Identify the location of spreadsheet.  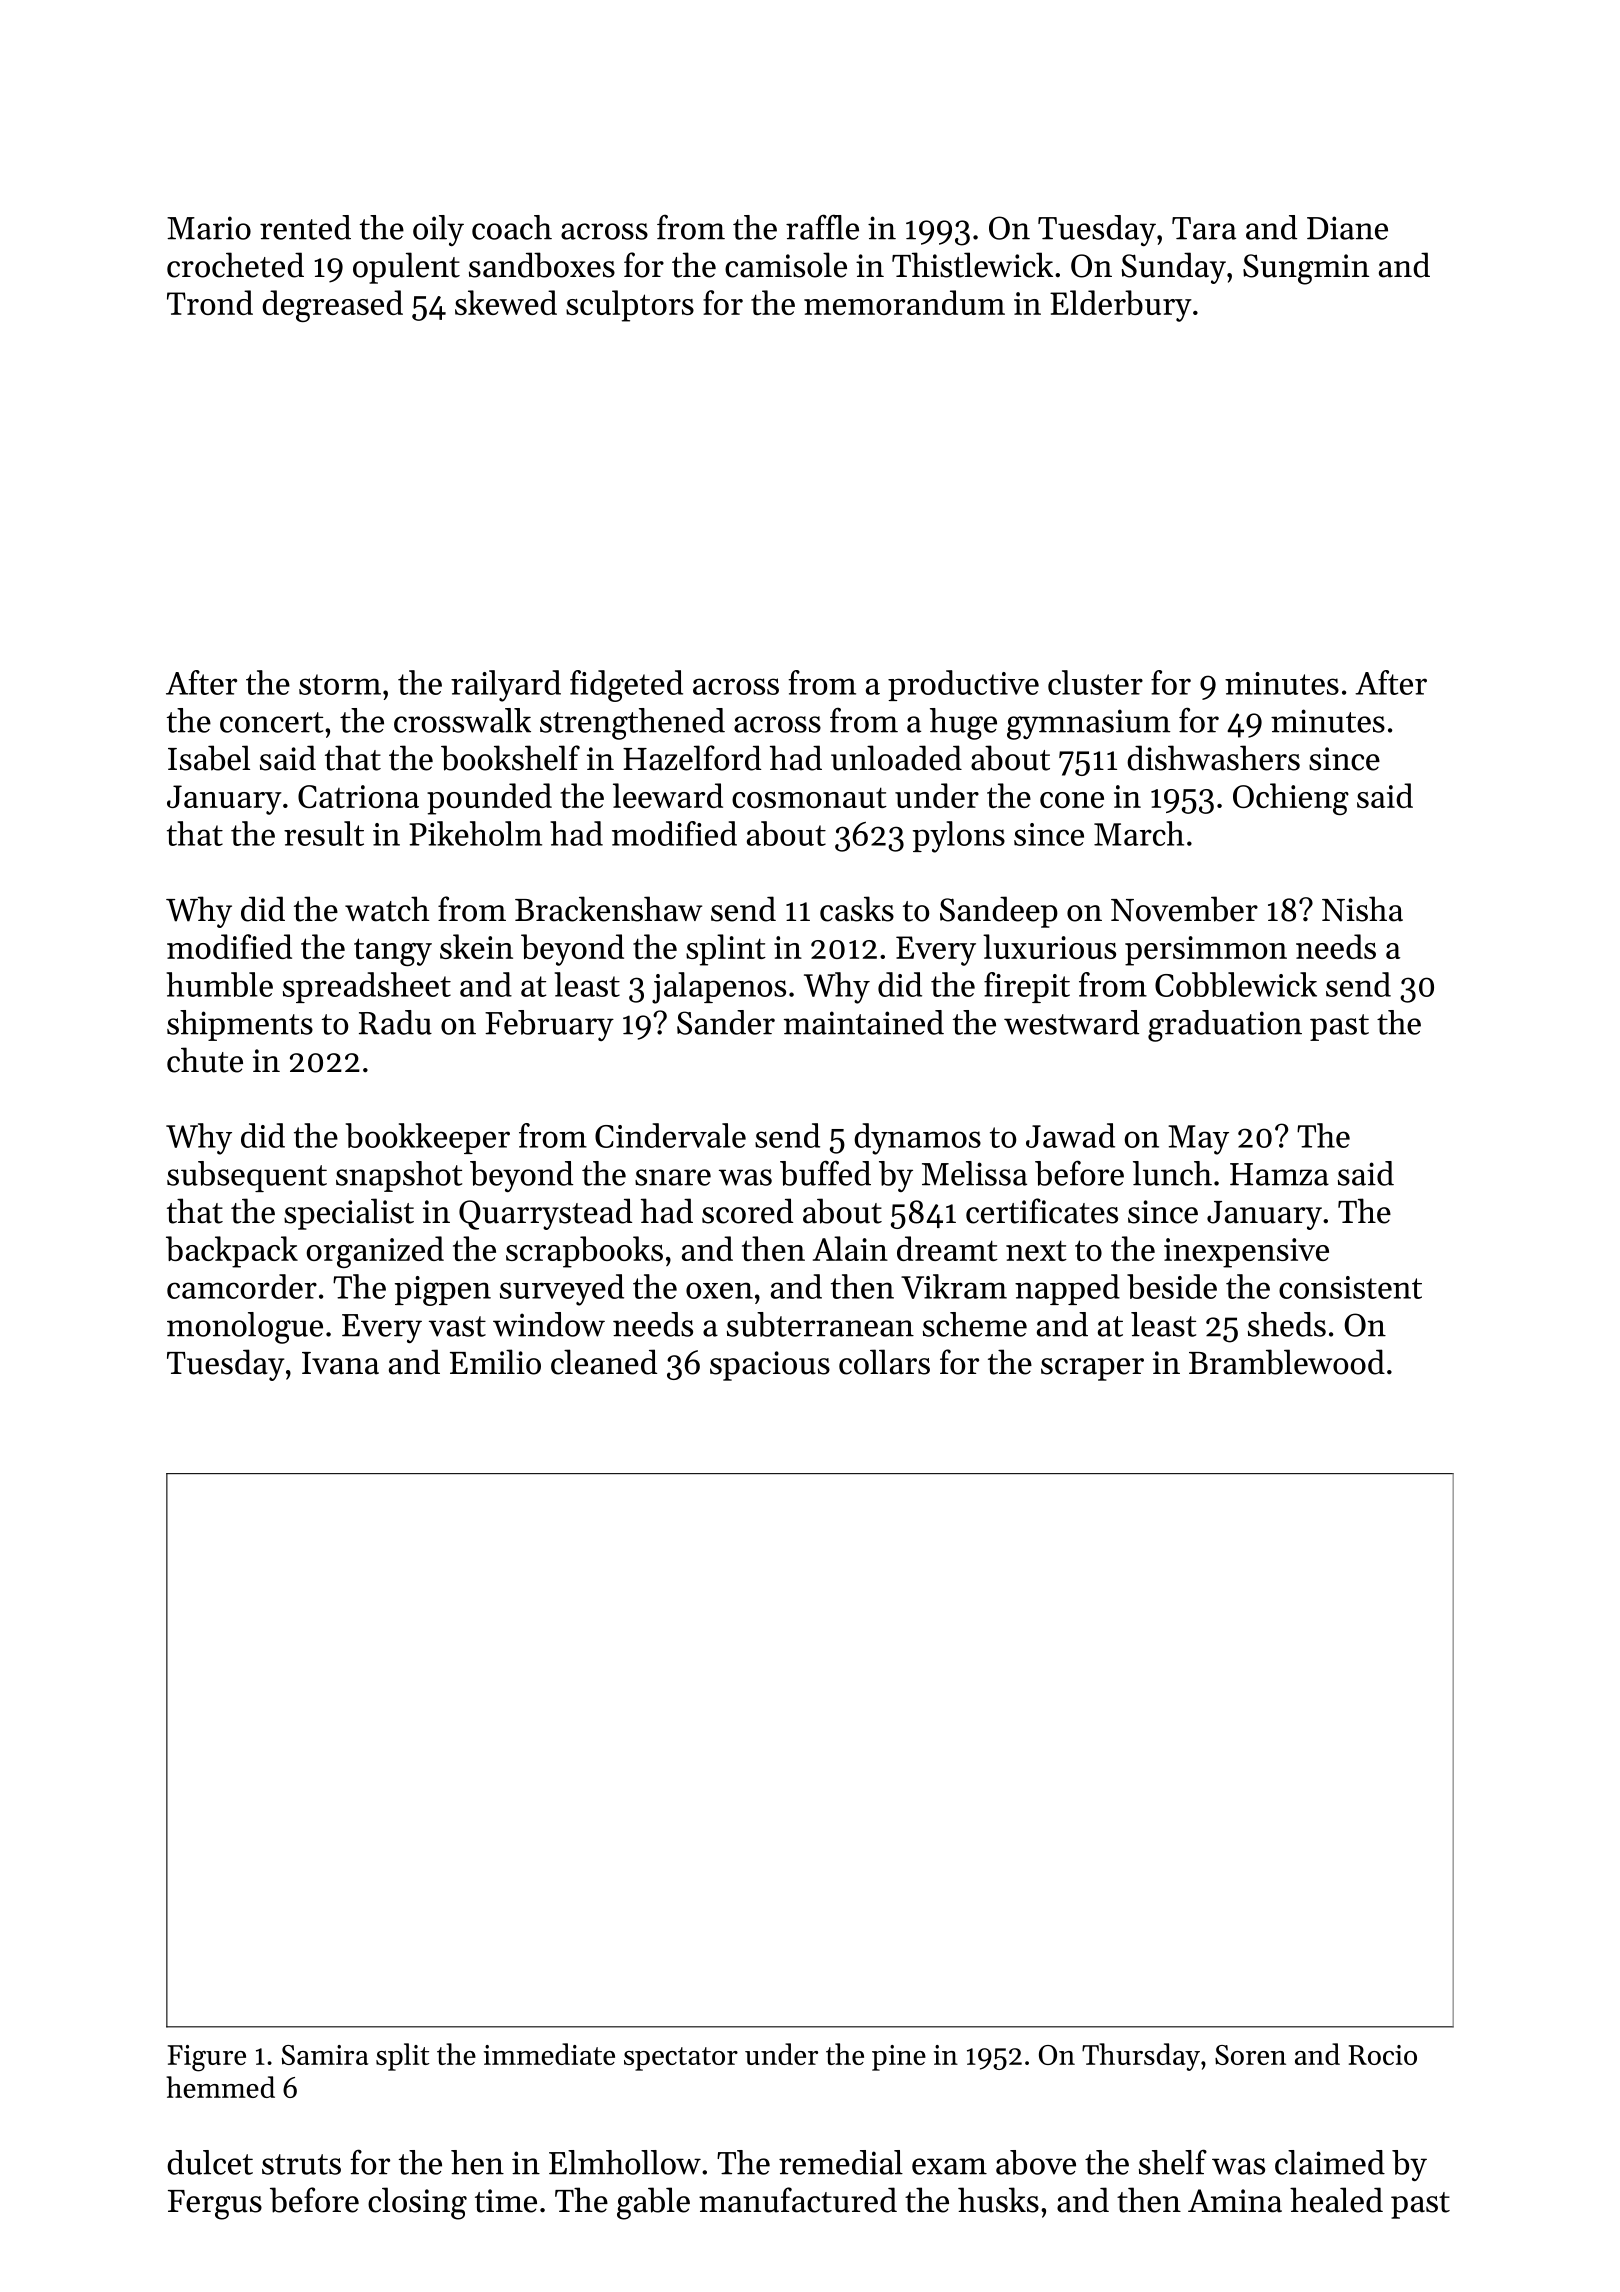
(367, 987).
